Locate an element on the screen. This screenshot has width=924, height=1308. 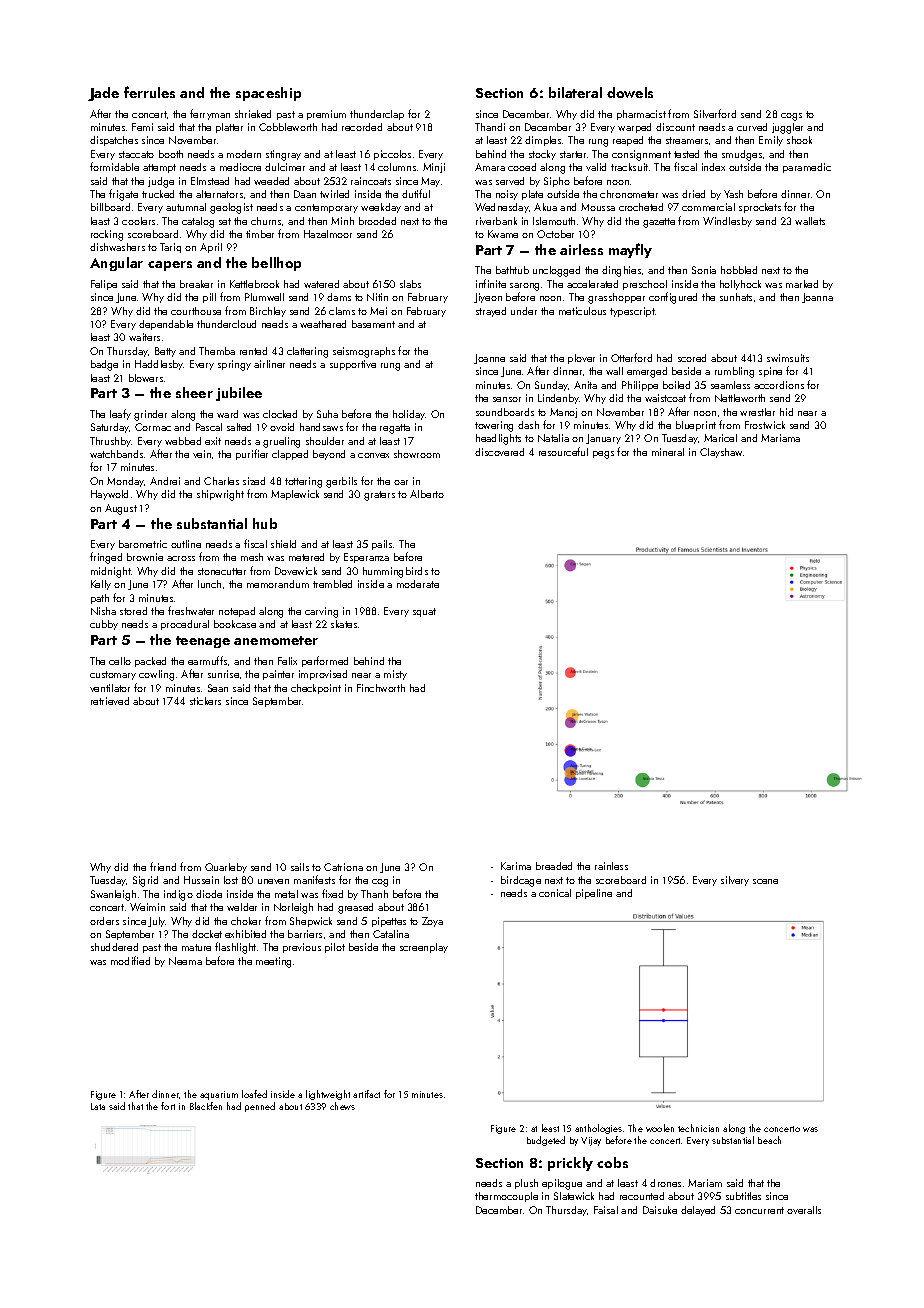
shipwright is located at coordinates (220, 495).
